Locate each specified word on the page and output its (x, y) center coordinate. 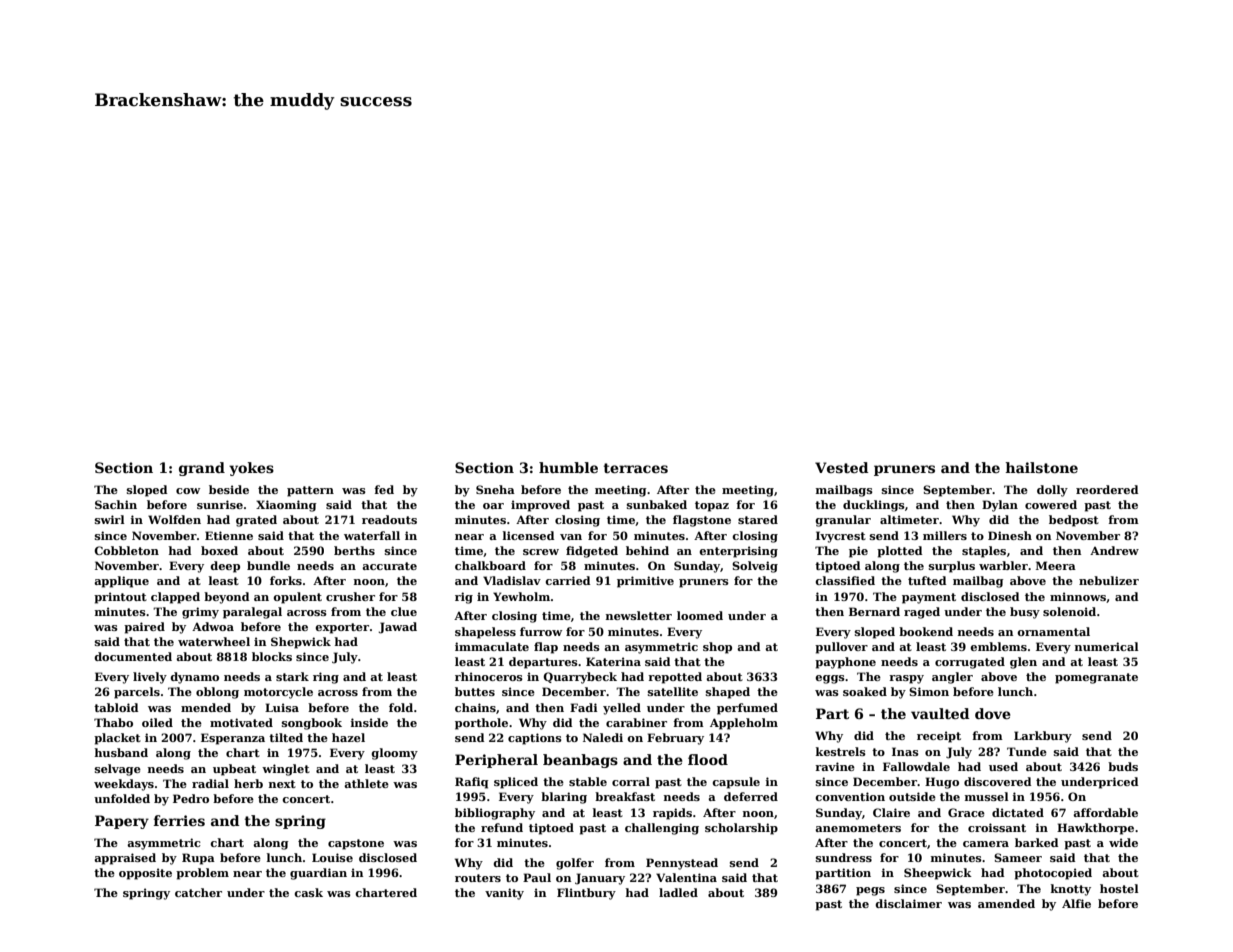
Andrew (1114, 550)
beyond (227, 598)
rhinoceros (489, 676)
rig (464, 598)
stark (292, 676)
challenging (662, 829)
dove (993, 713)
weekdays (124, 785)
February (675, 739)
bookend (926, 631)
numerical (1107, 646)
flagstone (702, 521)
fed (384, 489)
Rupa (198, 859)
